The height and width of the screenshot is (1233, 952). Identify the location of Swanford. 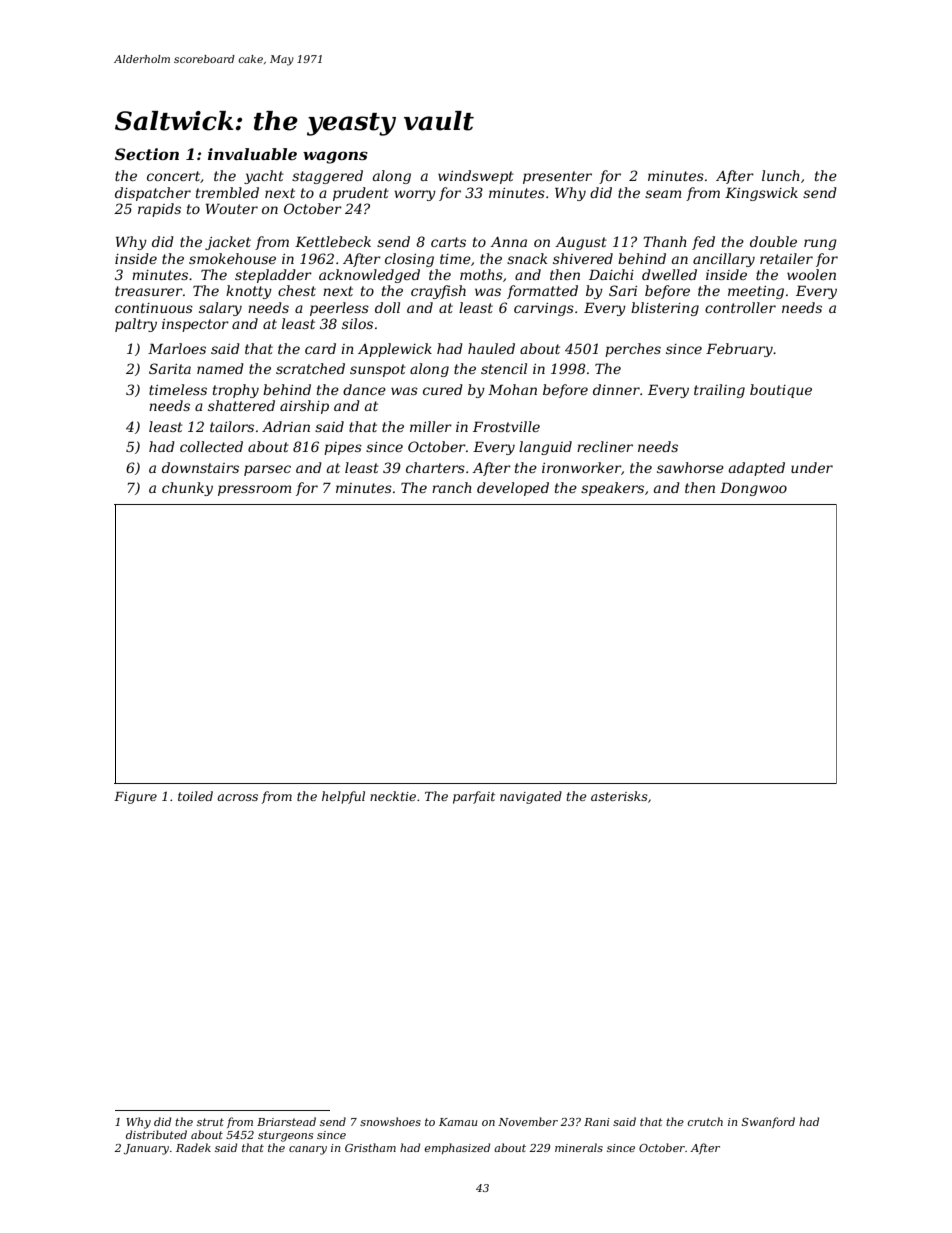
(768, 1122).
